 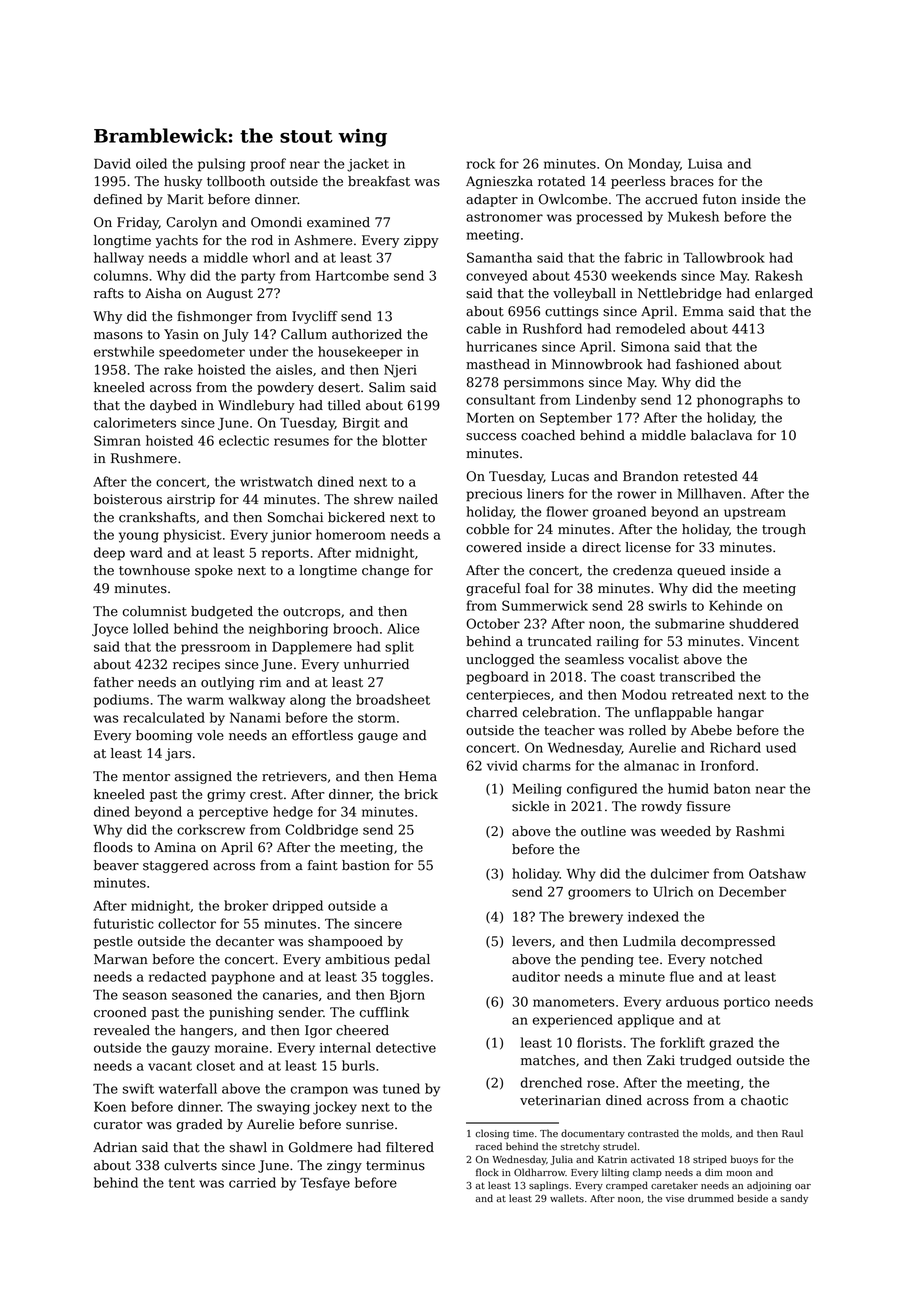 What do you see at coordinates (537, 588) in the document?
I see `foal` at bounding box center [537, 588].
